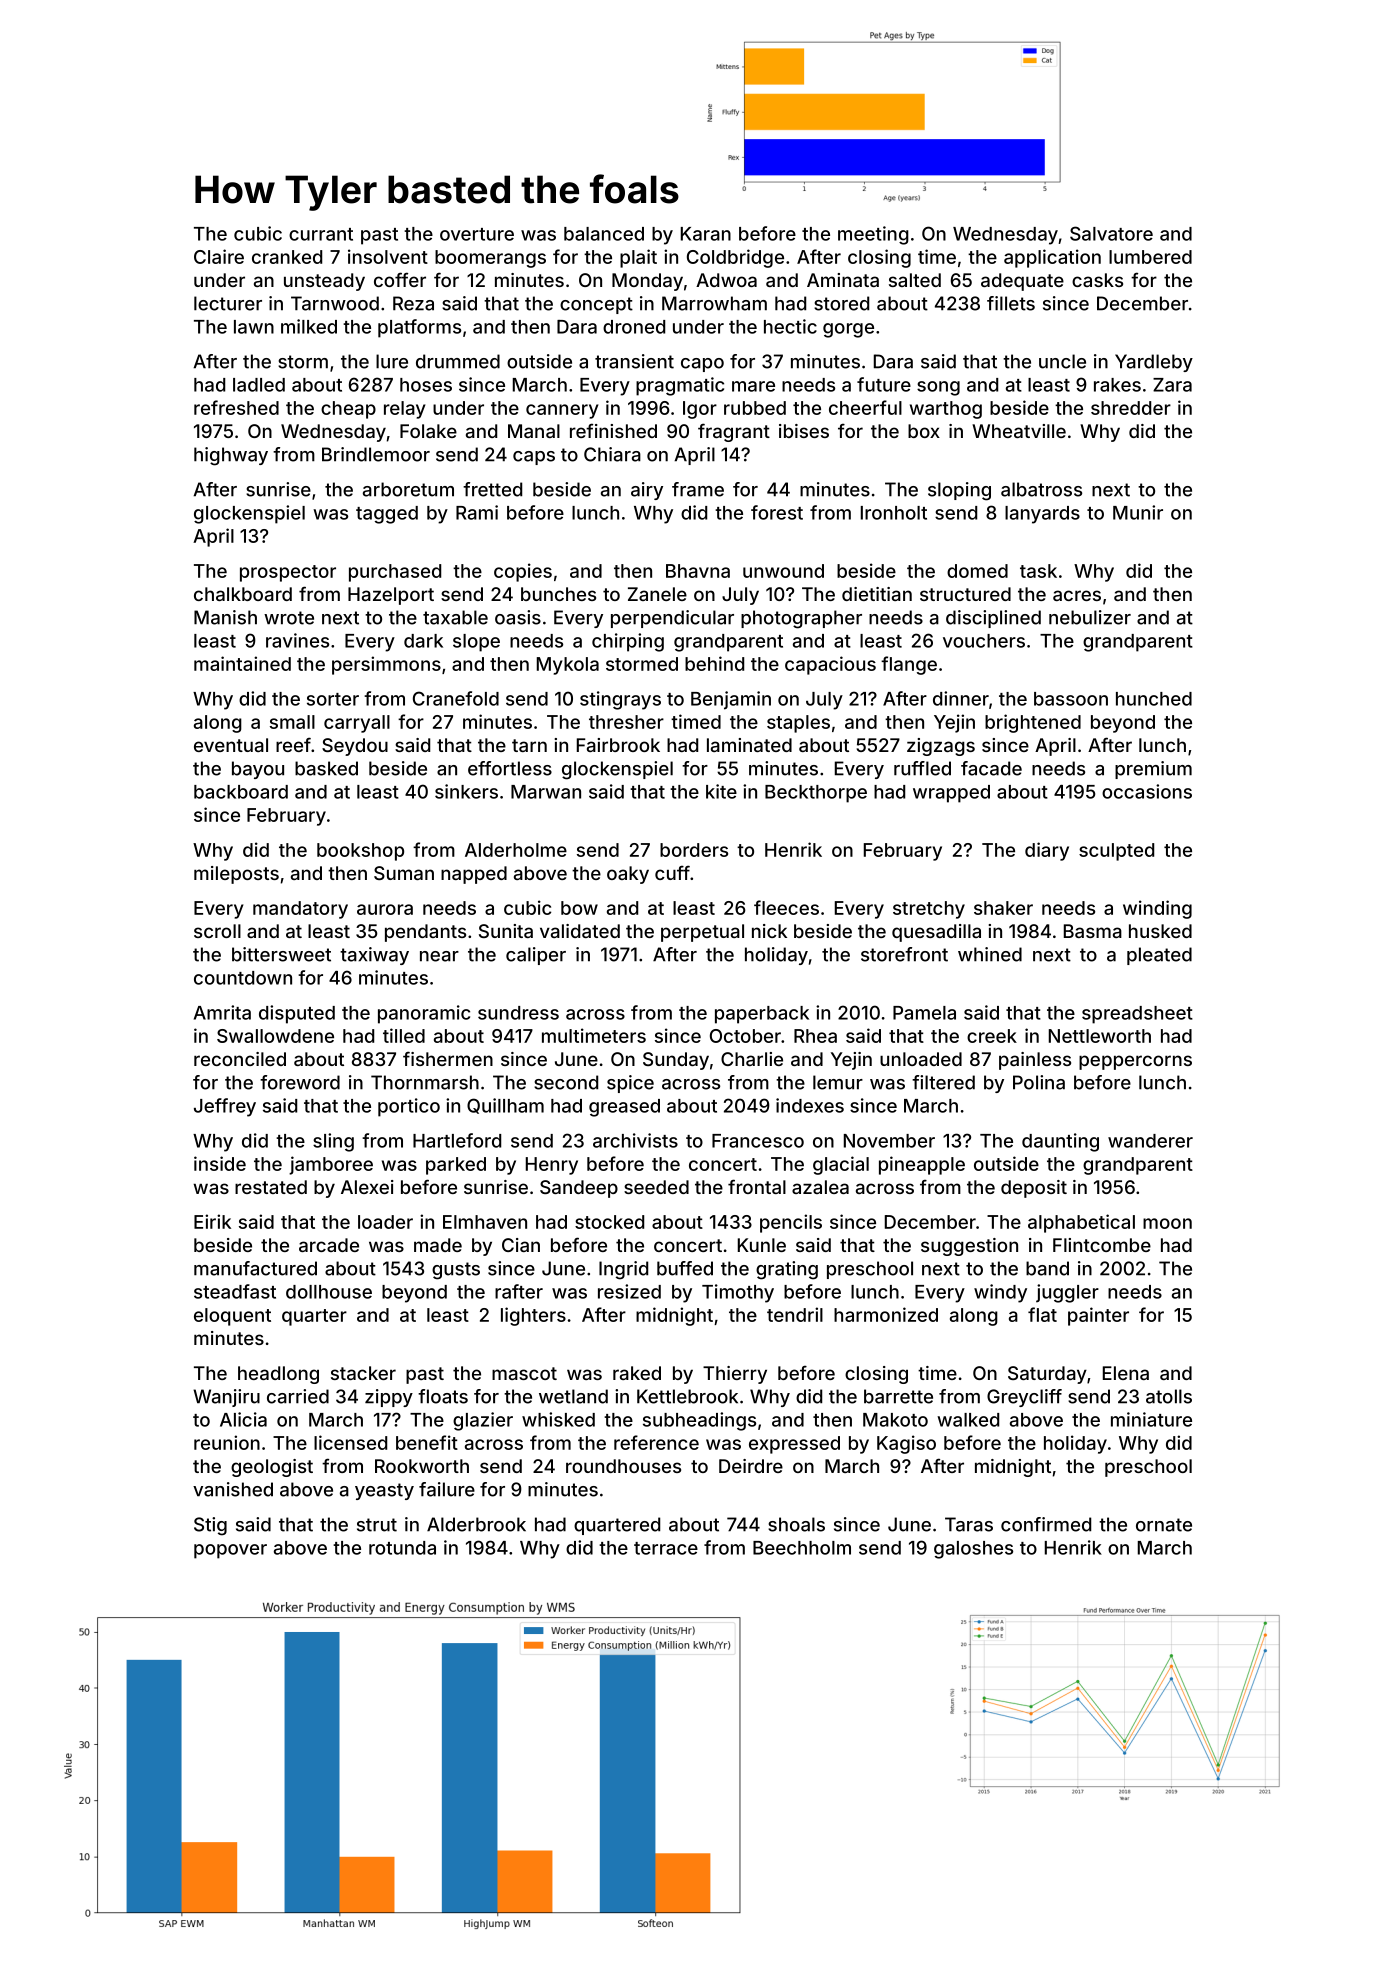  Describe the element at coordinates (232, 1317) in the screenshot. I see `eloquent` at that location.
